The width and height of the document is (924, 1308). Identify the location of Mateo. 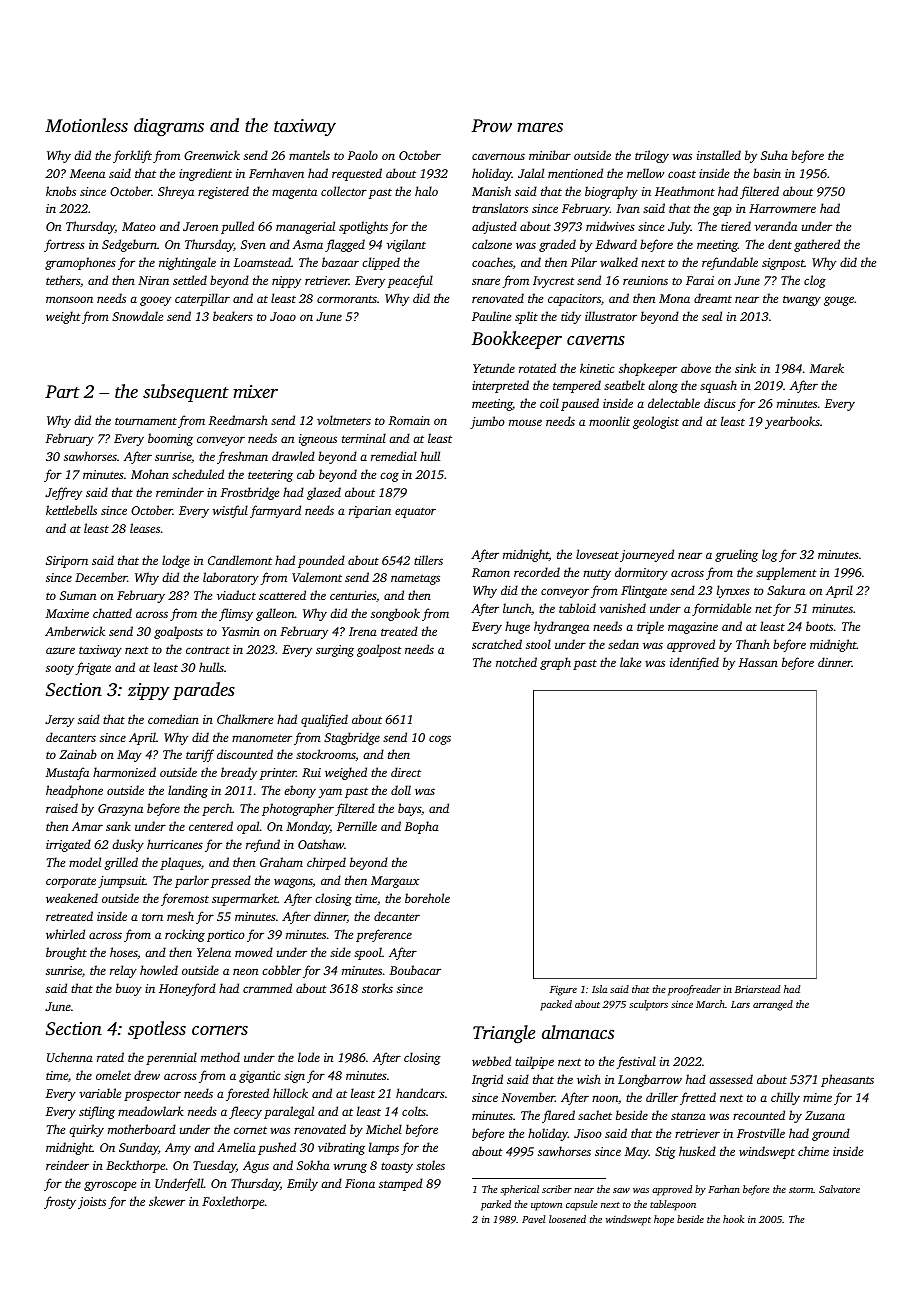
(139, 226).
